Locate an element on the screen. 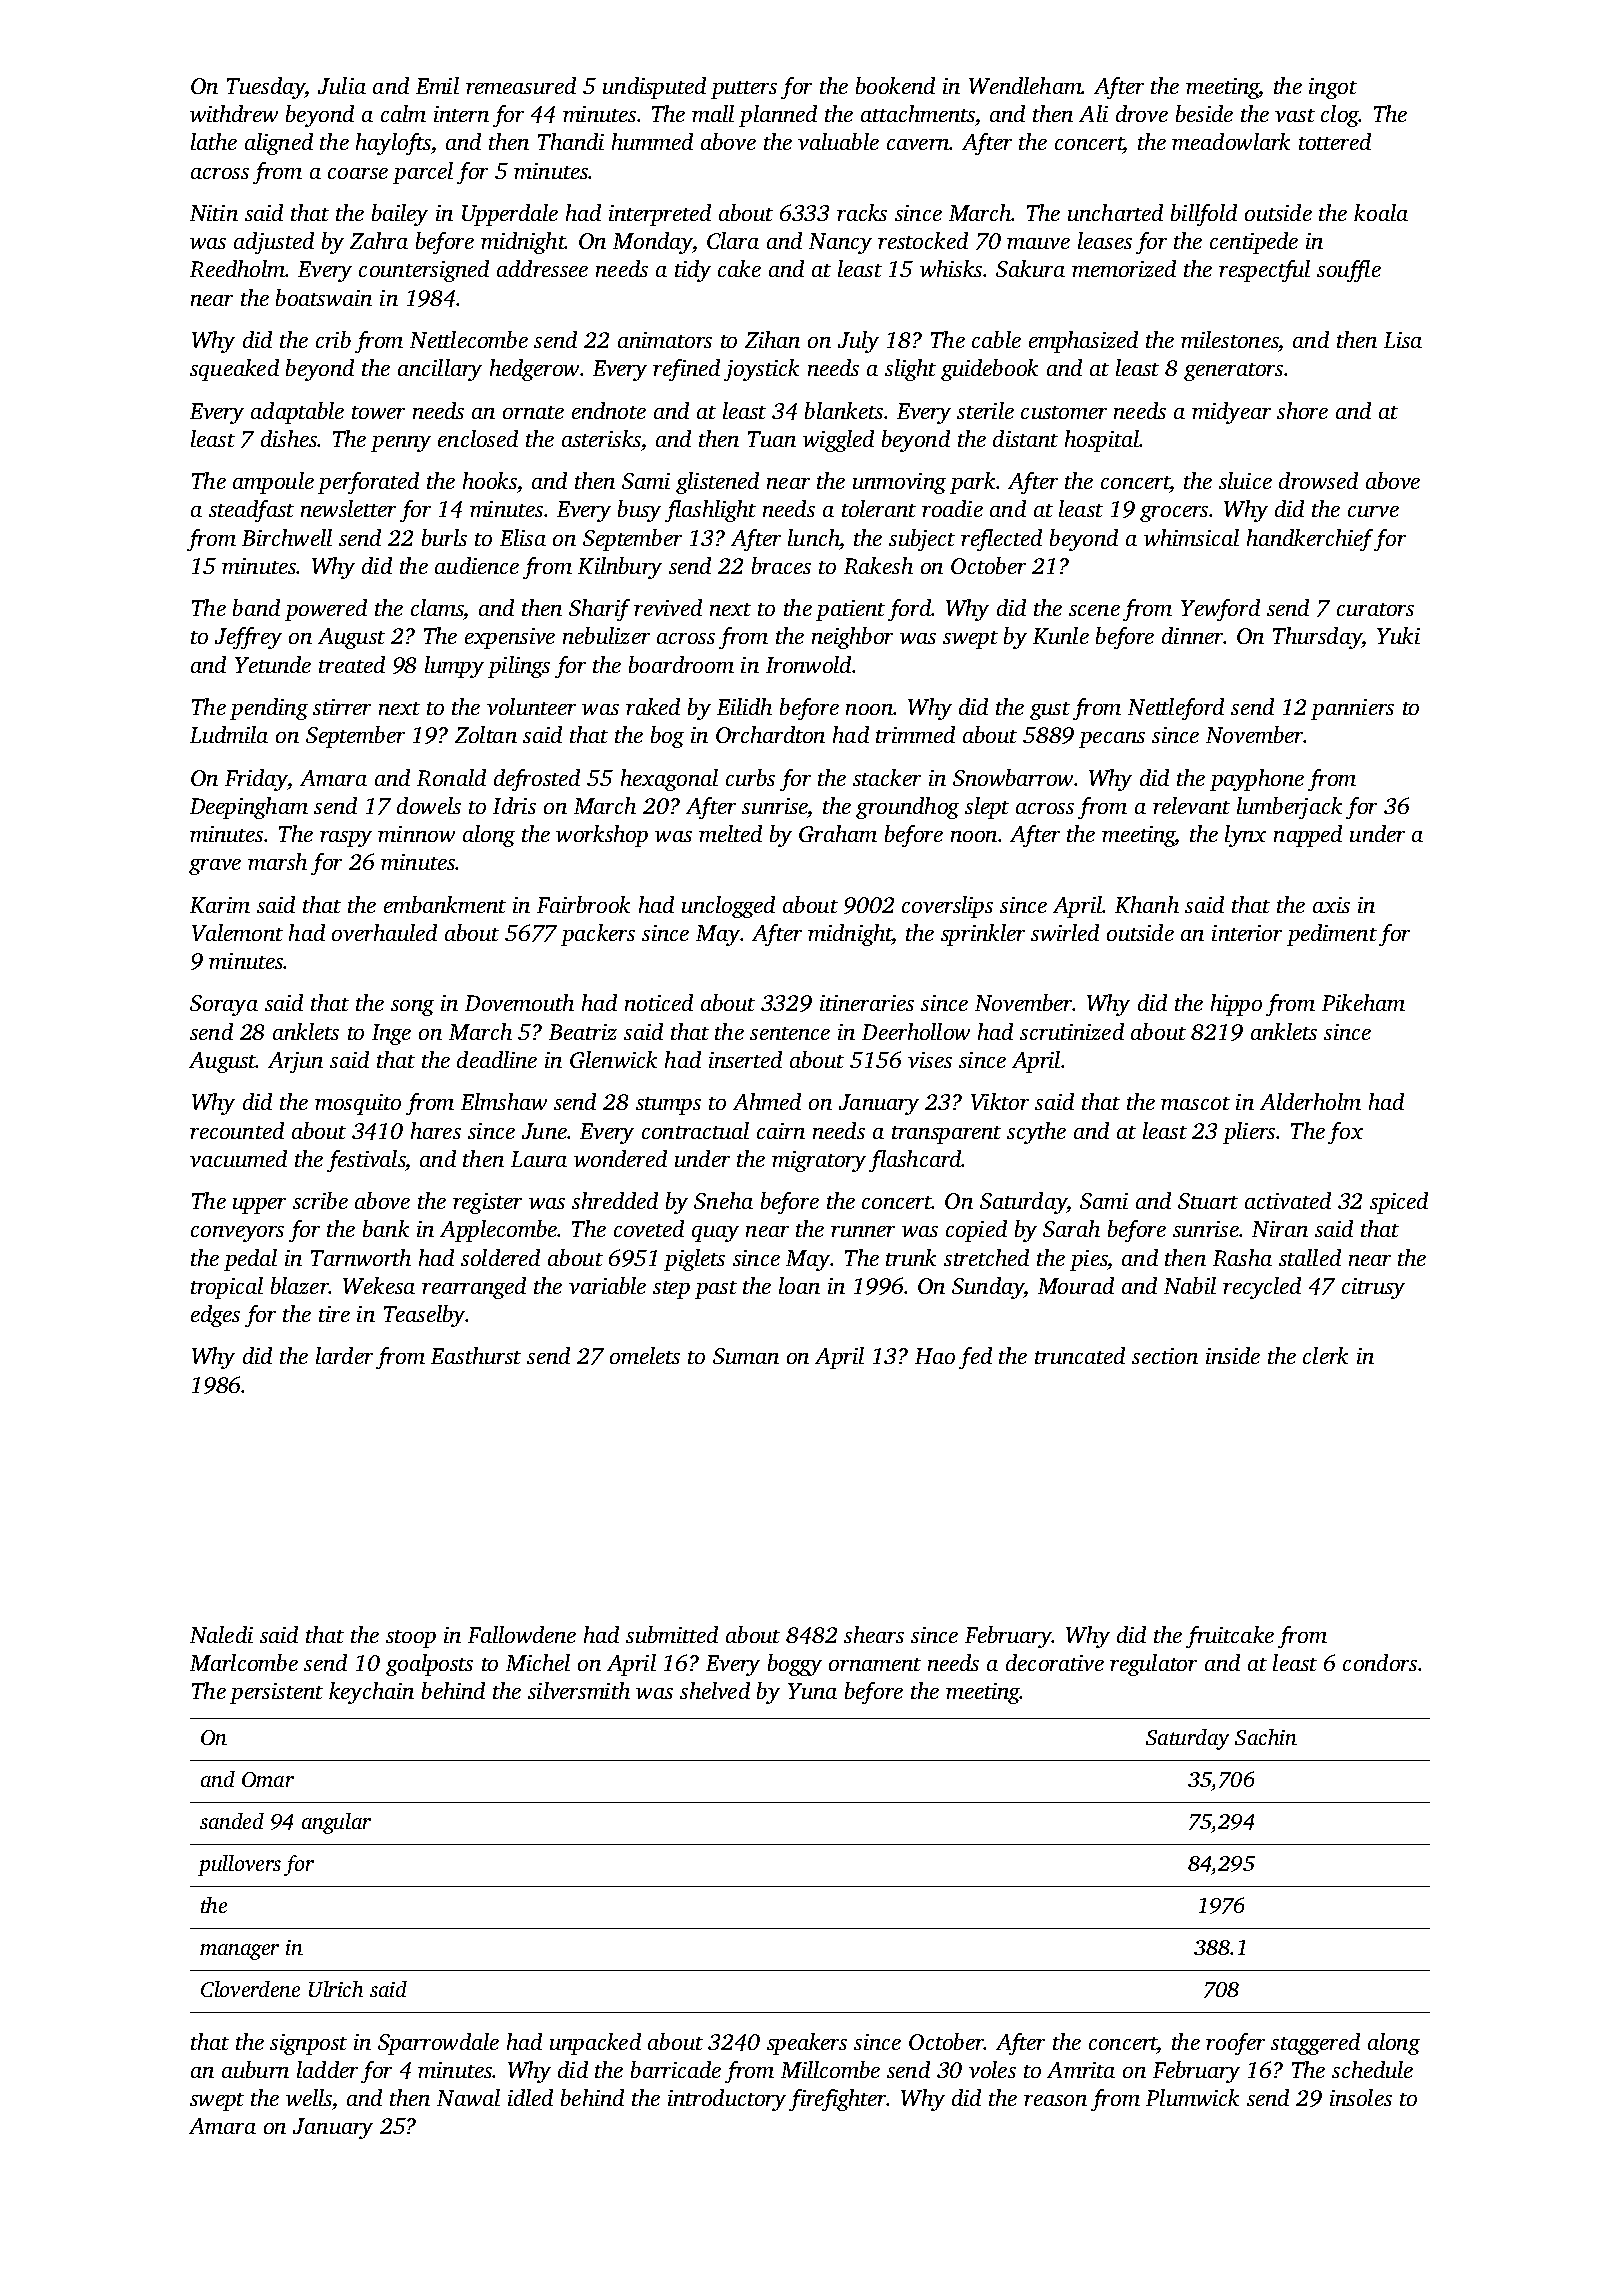 Image resolution: width=1620 pixels, height=2292 pixels. barricade is located at coordinates (676, 2069).
